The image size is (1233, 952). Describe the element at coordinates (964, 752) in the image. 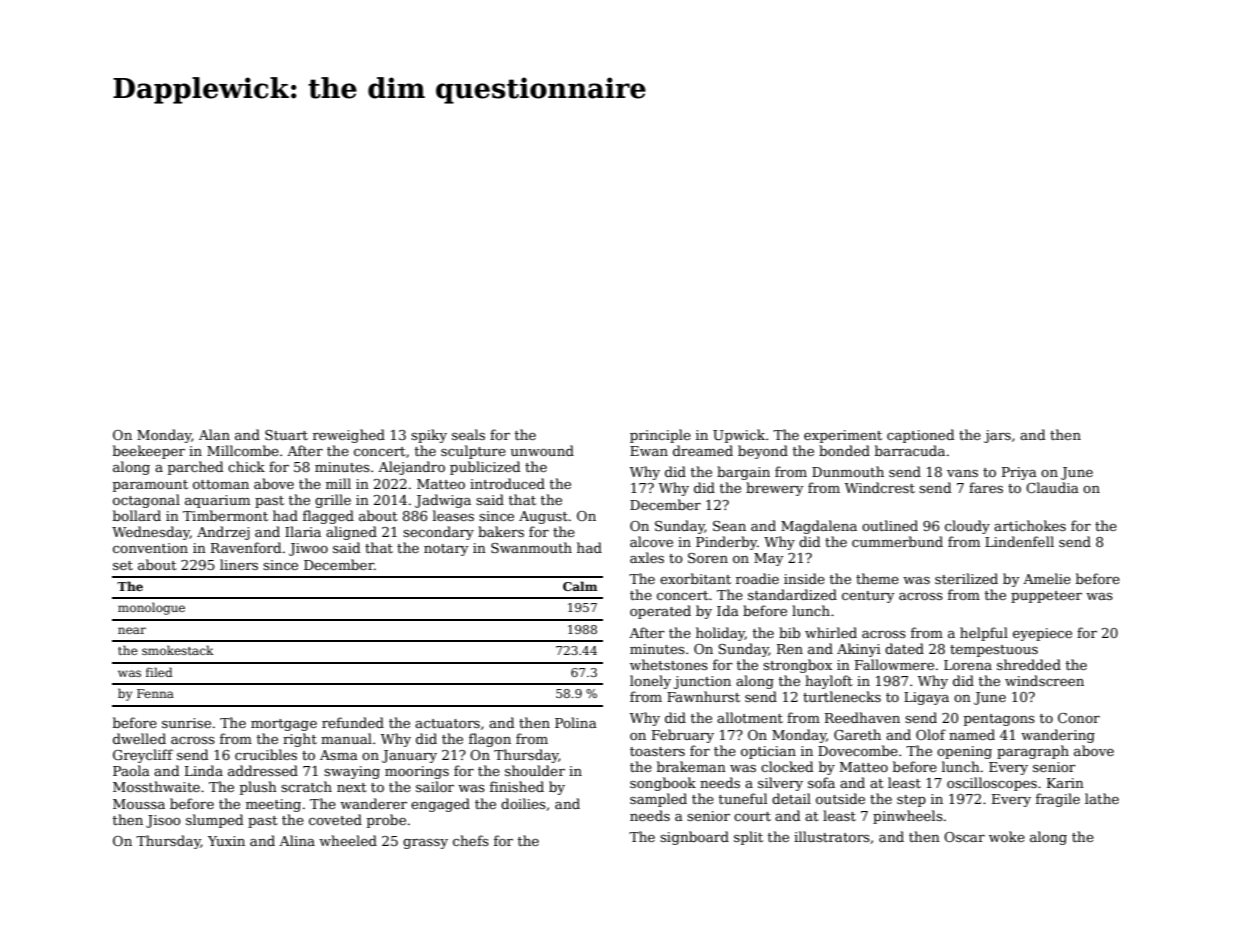

I see `opening` at that location.
